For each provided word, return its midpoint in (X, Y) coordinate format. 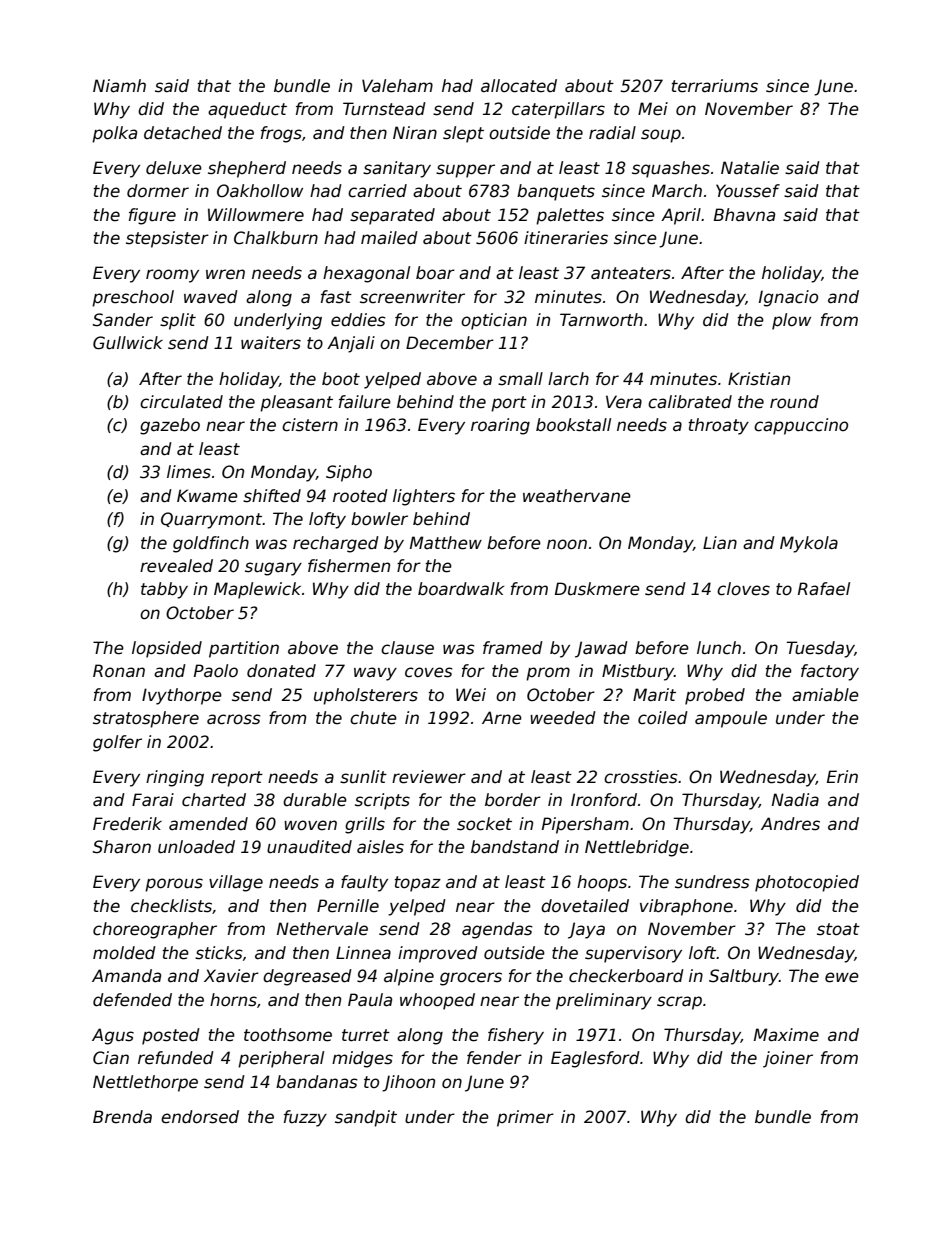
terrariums (715, 86)
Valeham (397, 86)
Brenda (122, 1117)
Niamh (119, 86)
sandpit (366, 1118)
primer (525, 1118)
